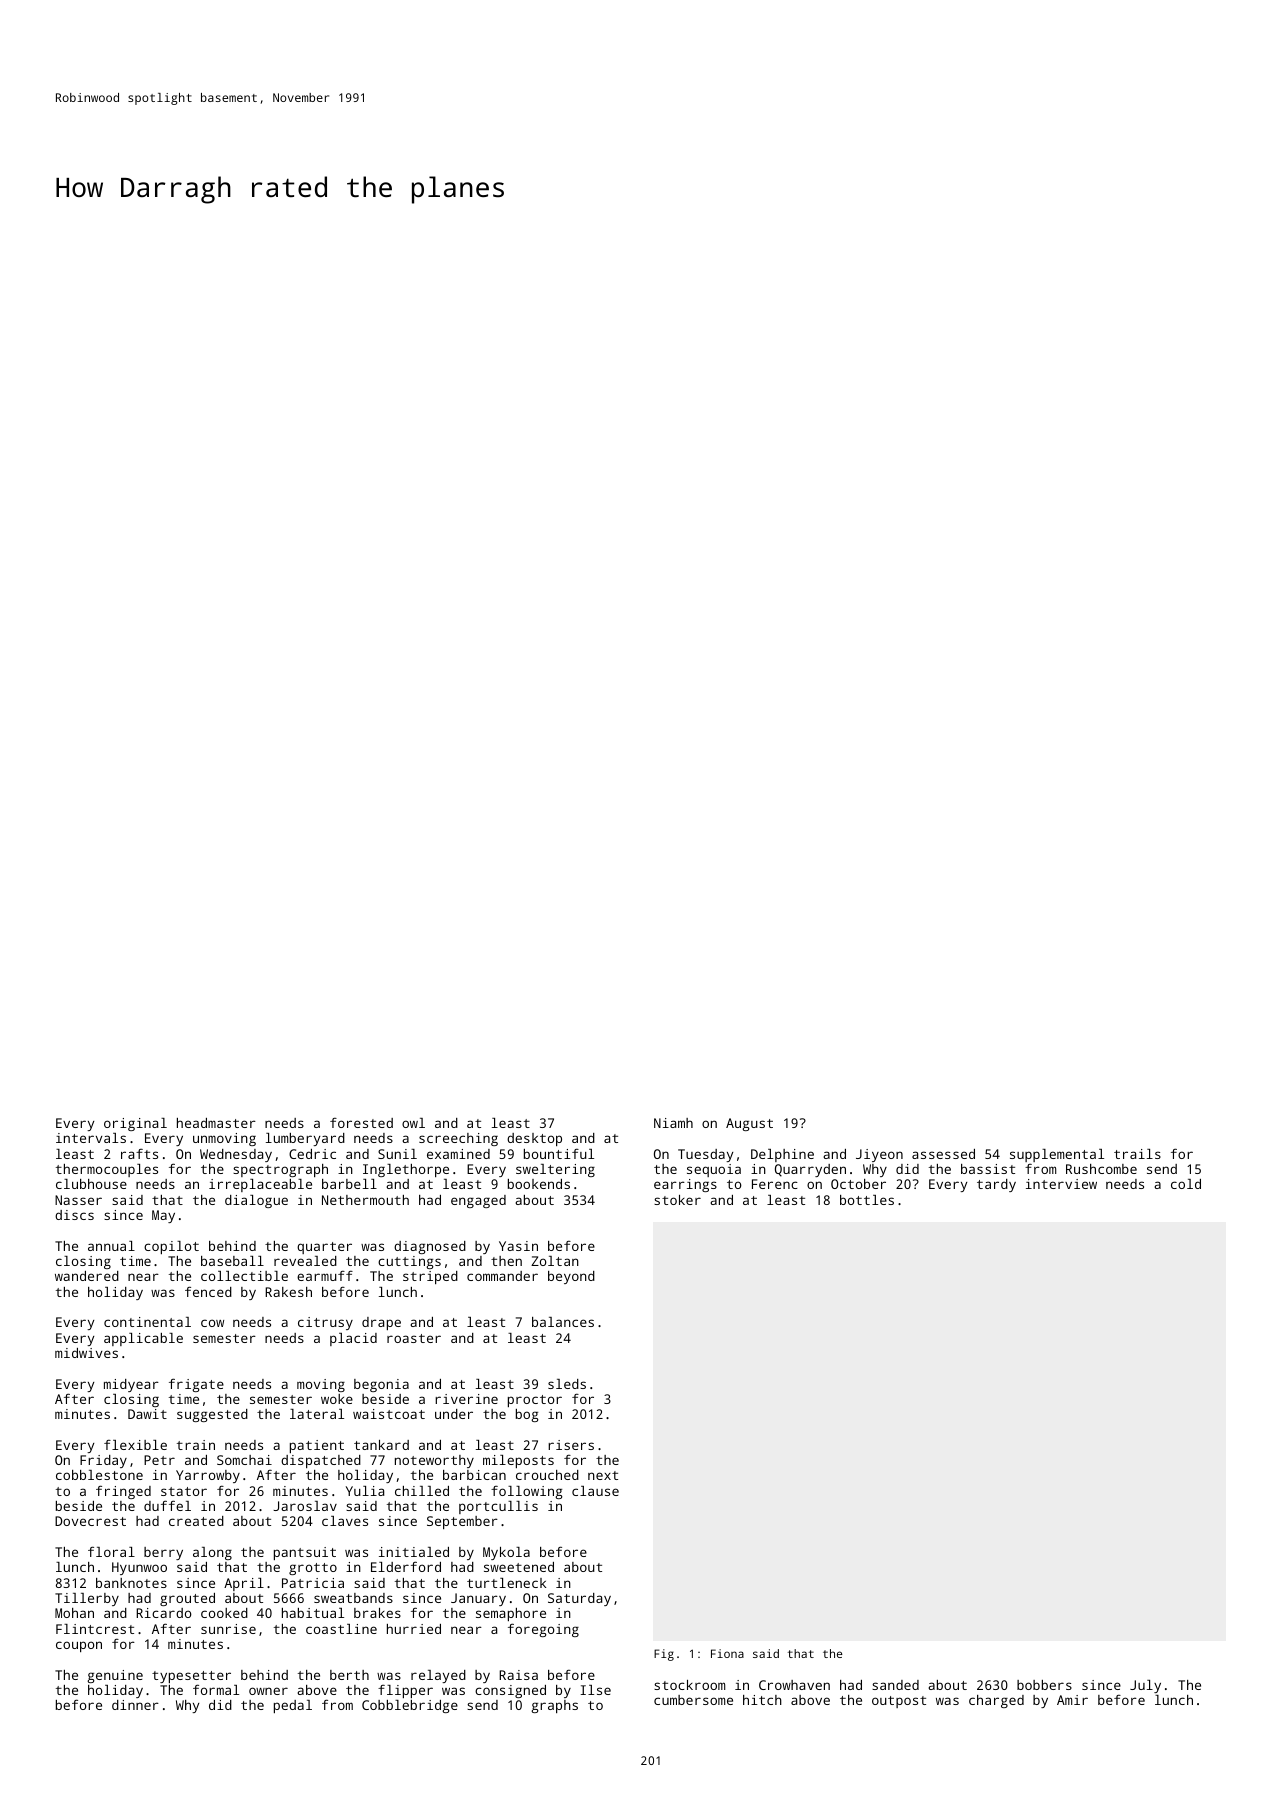 This image has height=1811, width=1281. I want to click on August, so click(749, 1124).
